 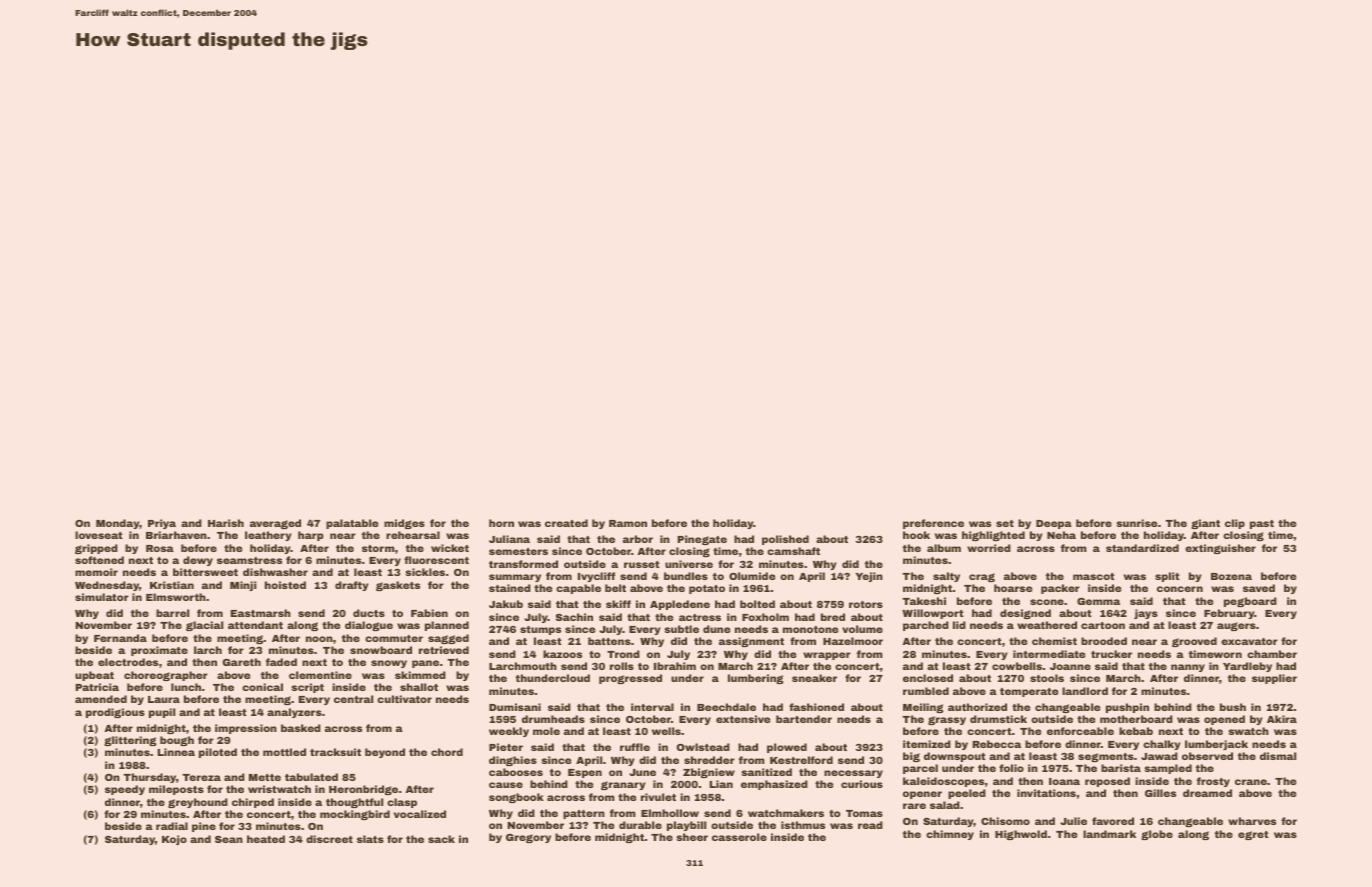 What do you see at coordinates (1085, 691) in the document?
I see `landlord` at bounding box center [1085, 691].
